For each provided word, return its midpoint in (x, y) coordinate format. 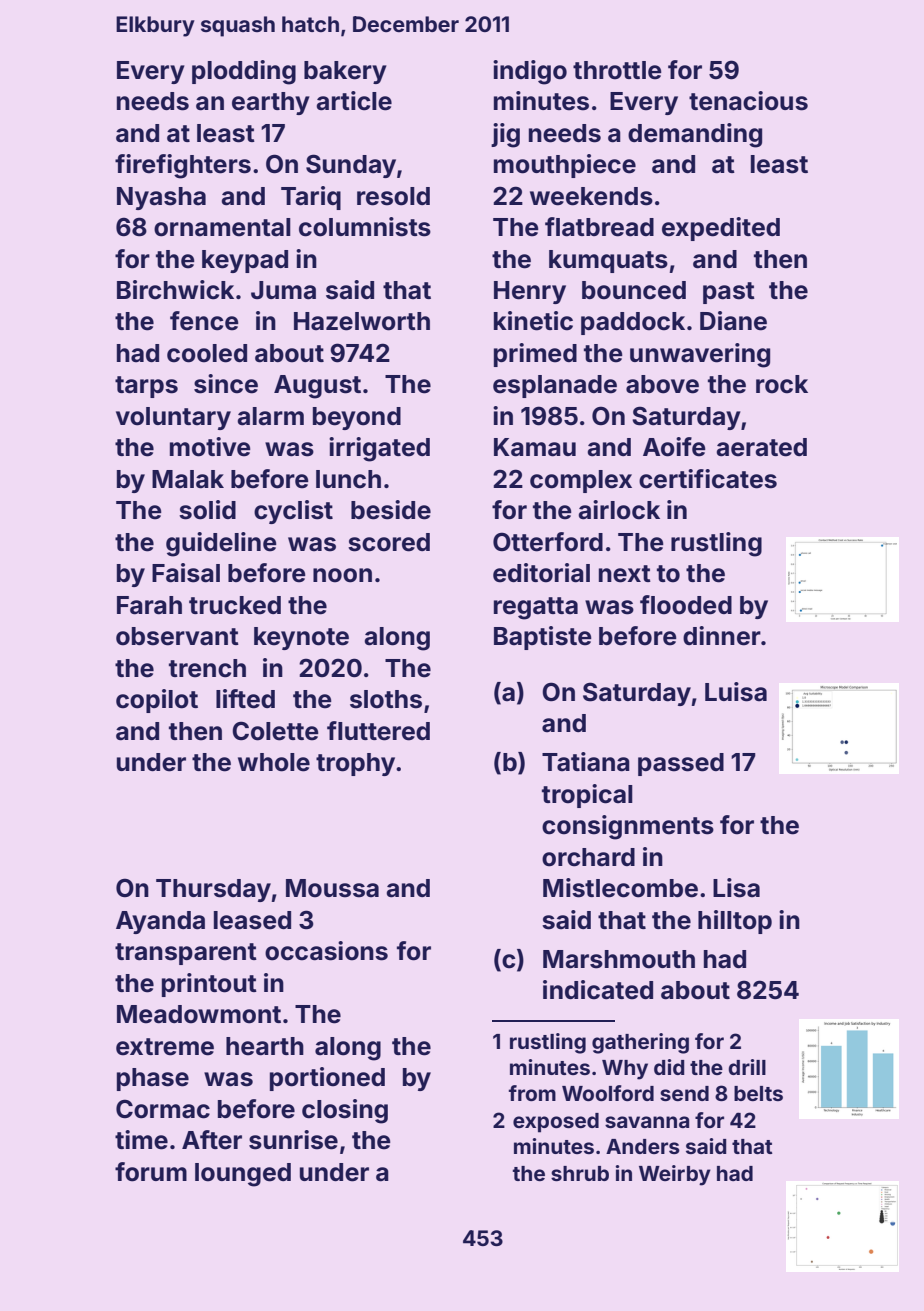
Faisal (186, 573)
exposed (556, 1123)
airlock (619, 510)
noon (342, 575)
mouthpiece (565, 166)
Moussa (332, 888)
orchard (588, 857)
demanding (695, 135)
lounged (243, 1175)
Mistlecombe (620, 888)
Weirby (675, 1175)
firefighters (183, 166)
